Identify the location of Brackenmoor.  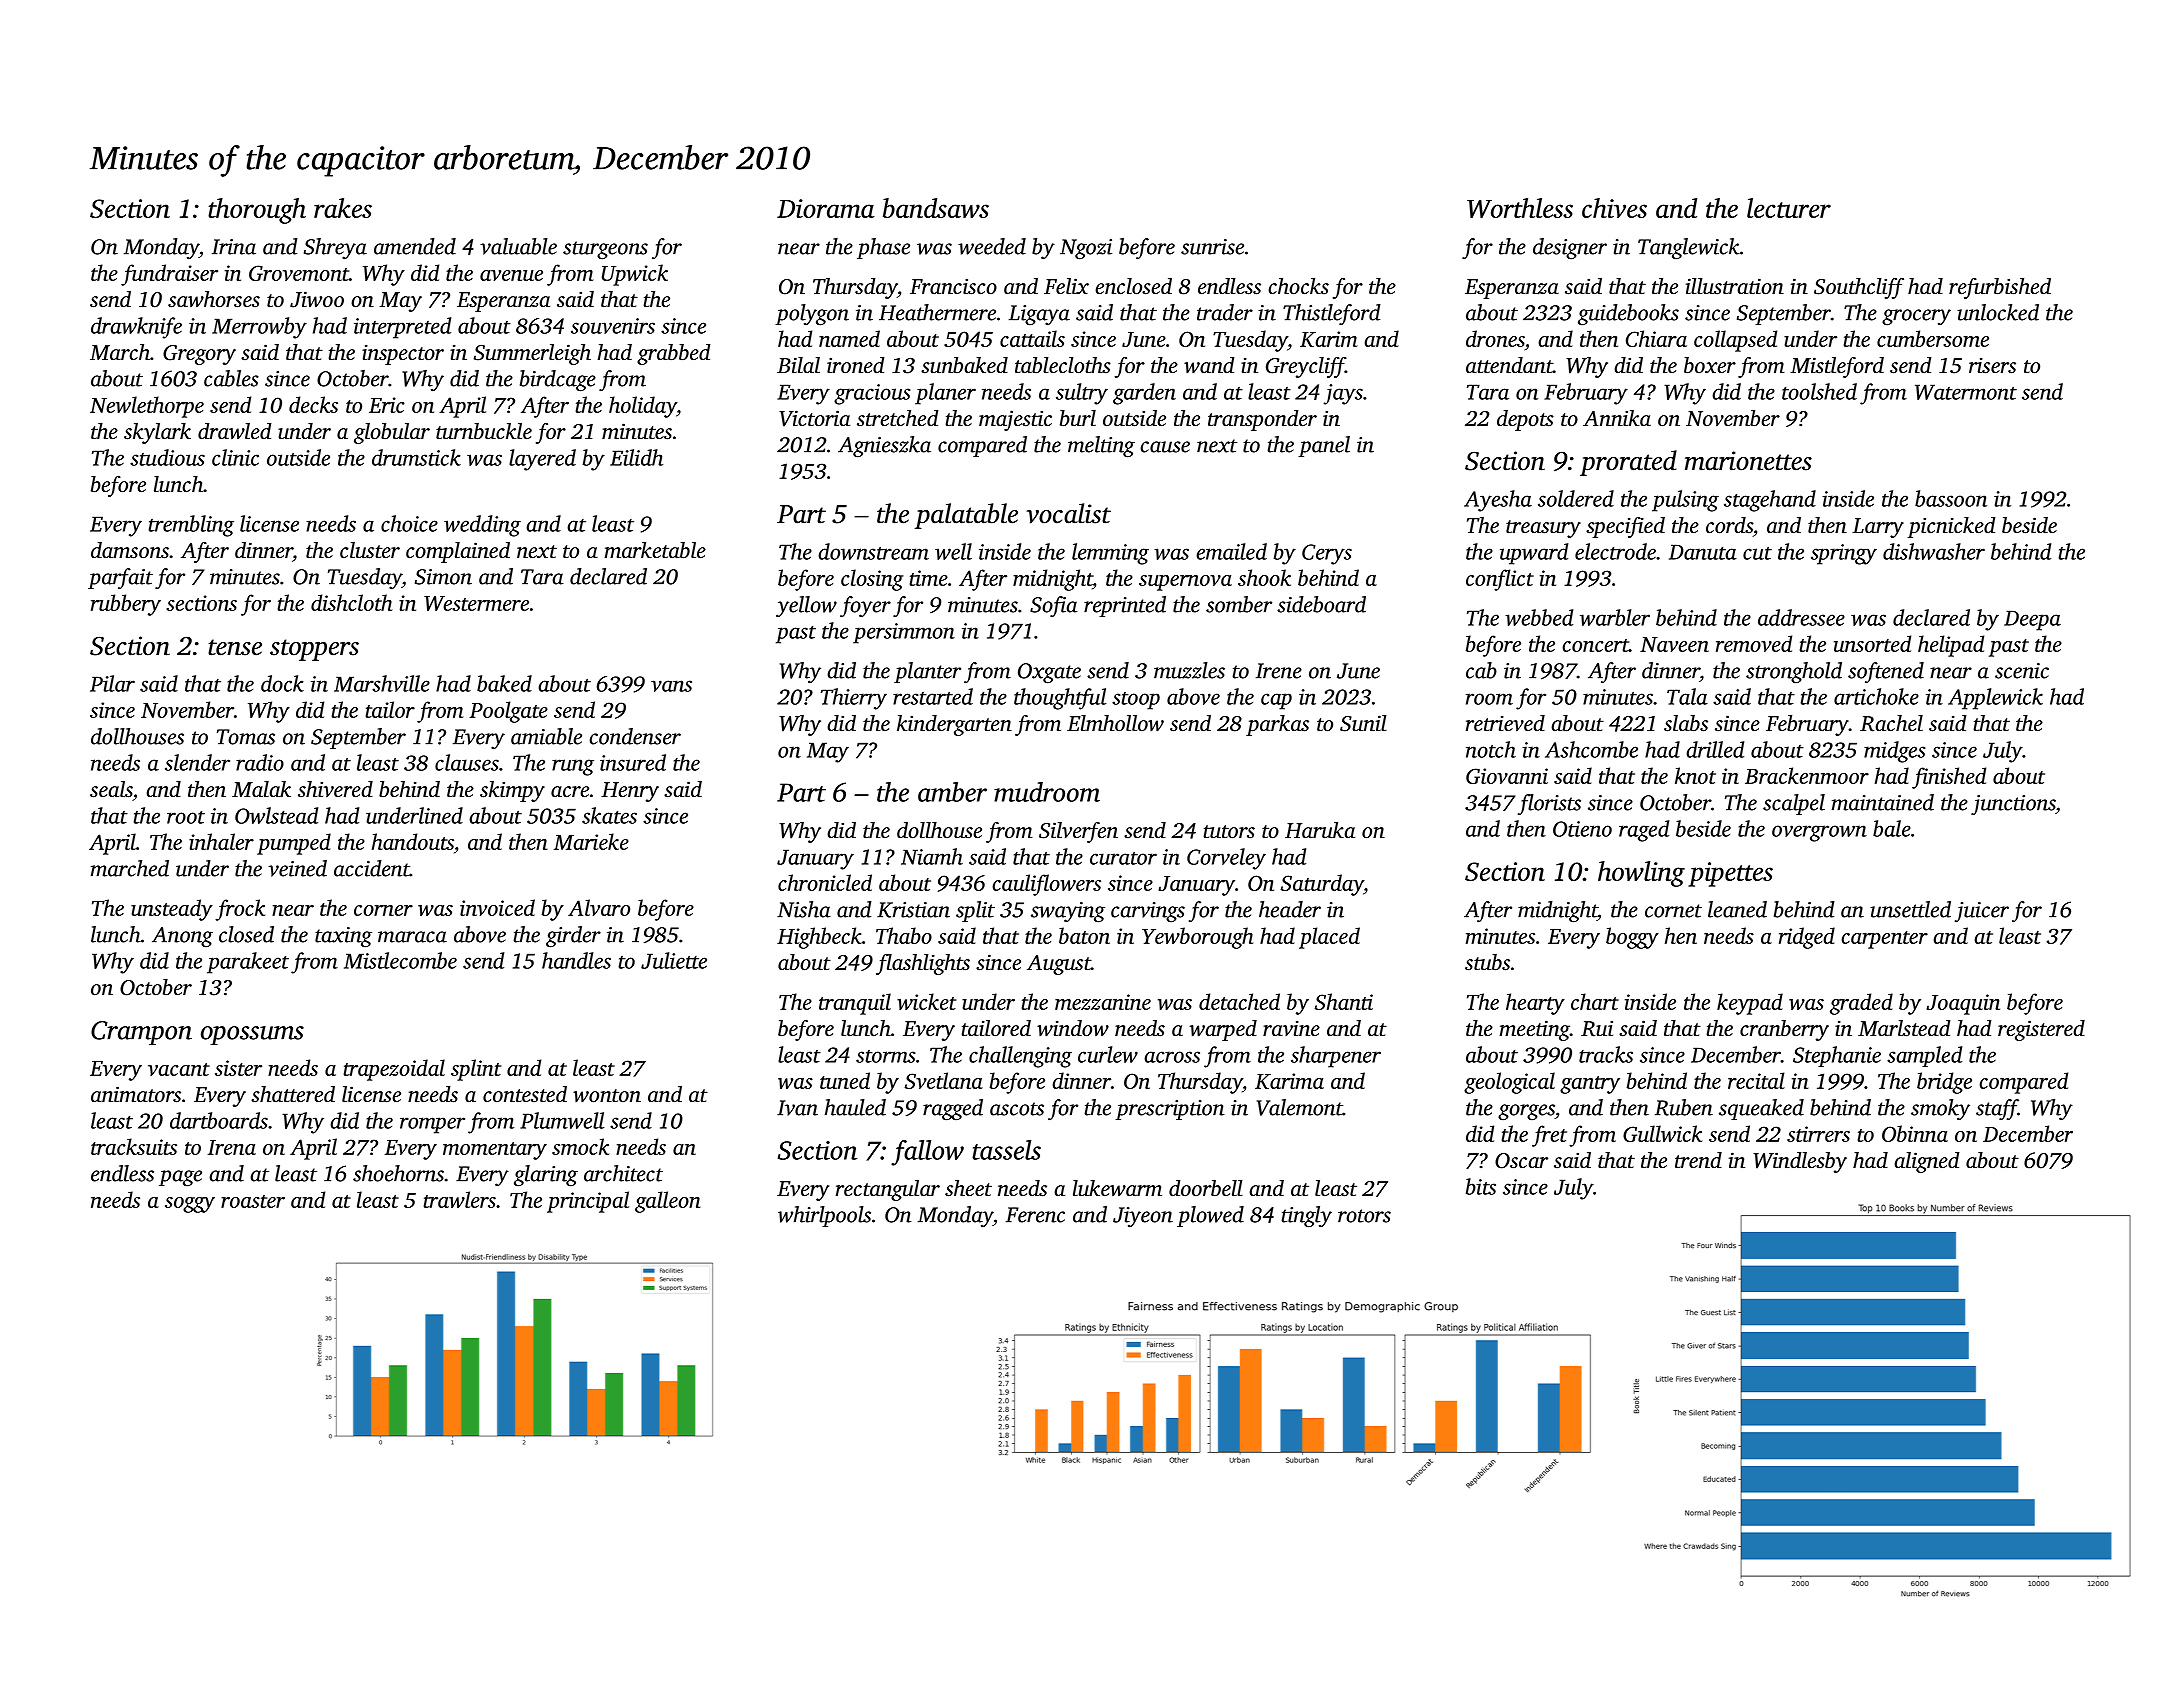
(1807, 775).
